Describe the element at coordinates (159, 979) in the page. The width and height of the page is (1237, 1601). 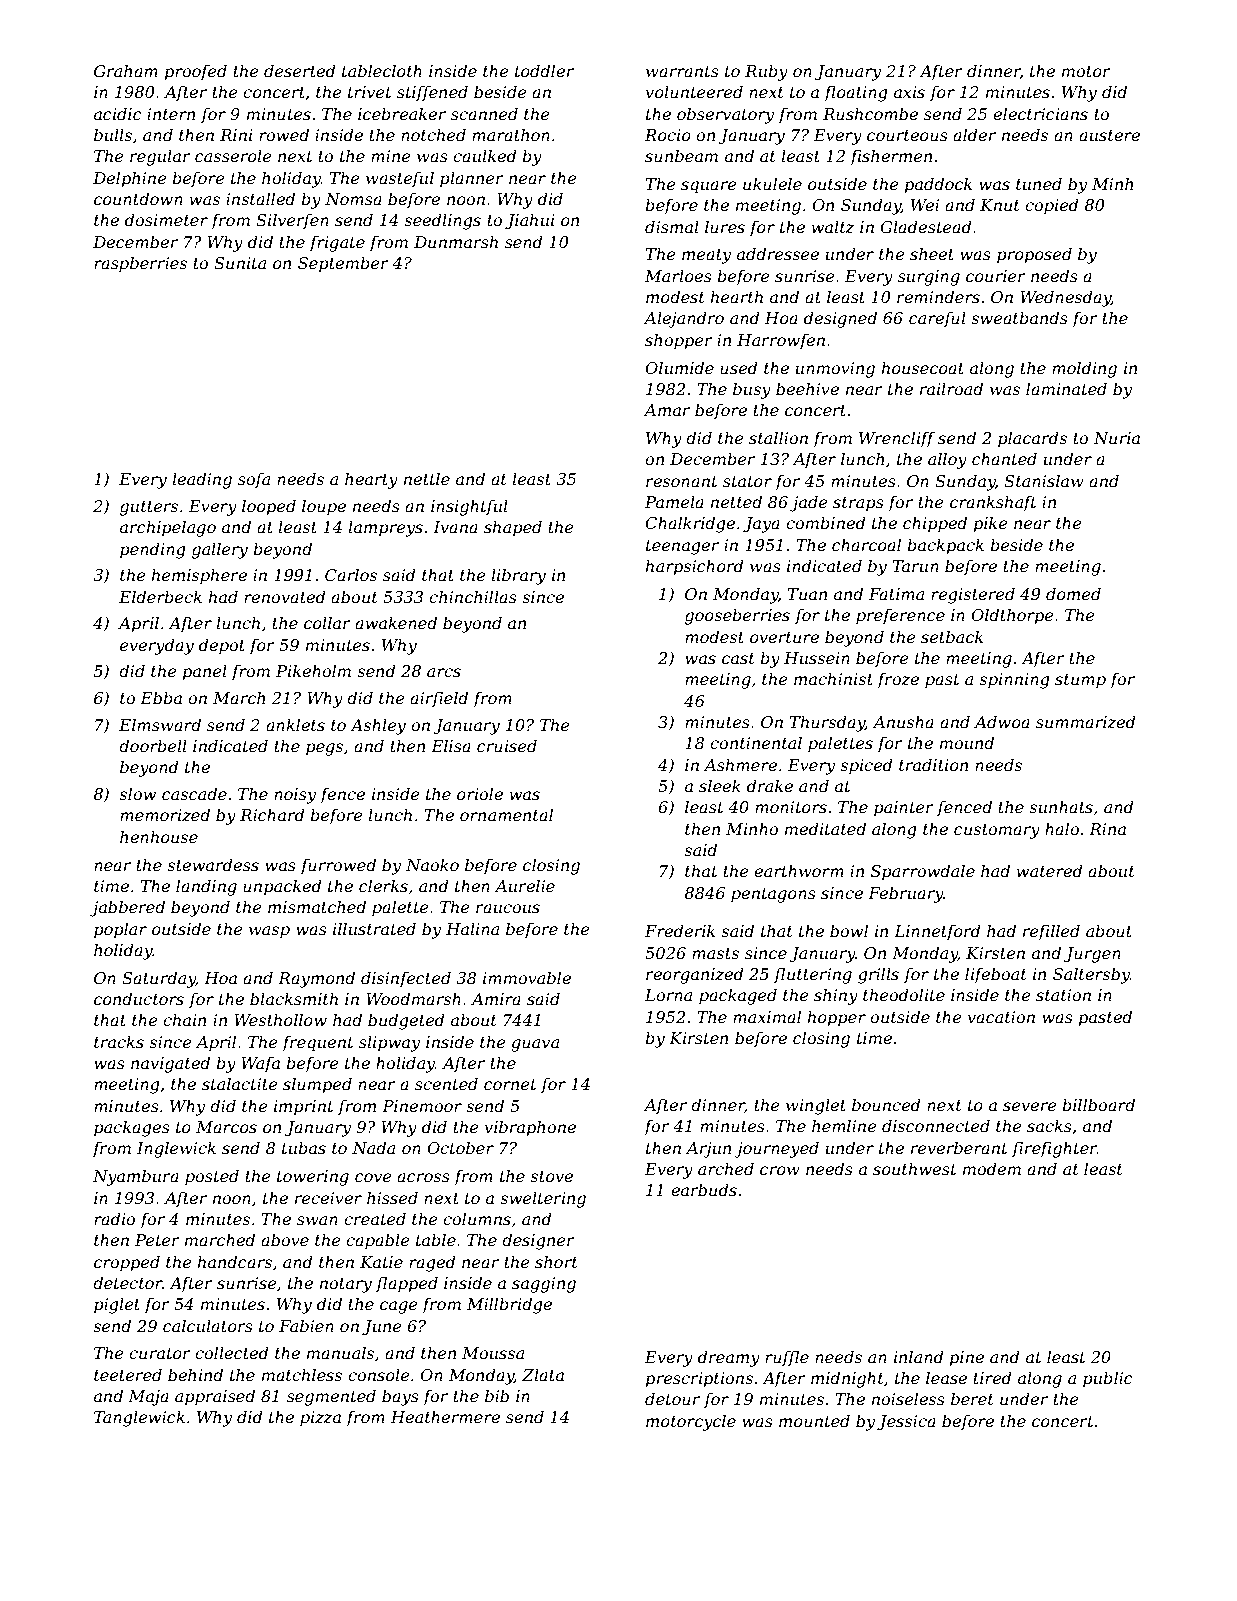
I see `Saturday` at that location.
